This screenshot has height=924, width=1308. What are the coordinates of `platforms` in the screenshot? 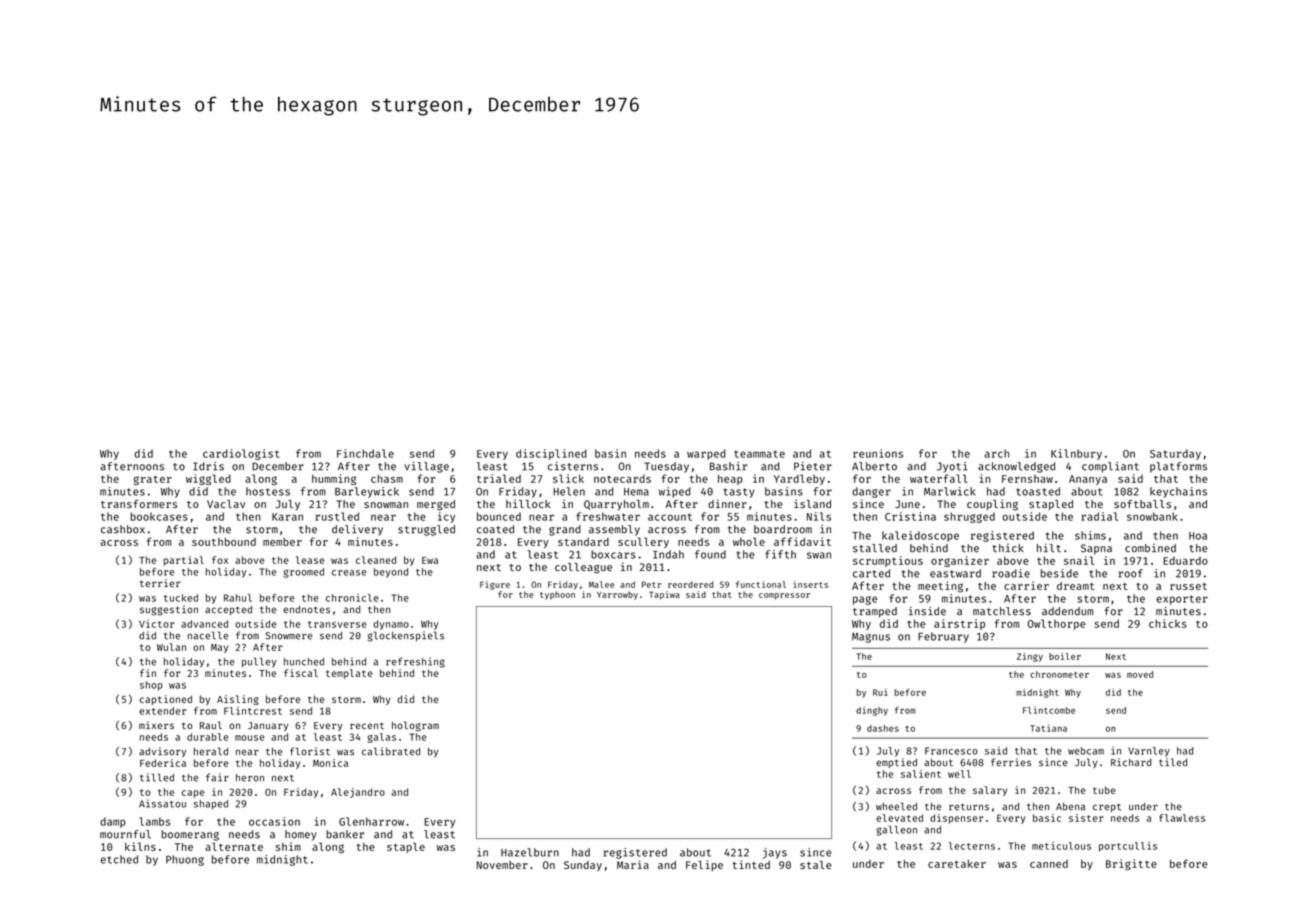 It's located at (1178, 467).
